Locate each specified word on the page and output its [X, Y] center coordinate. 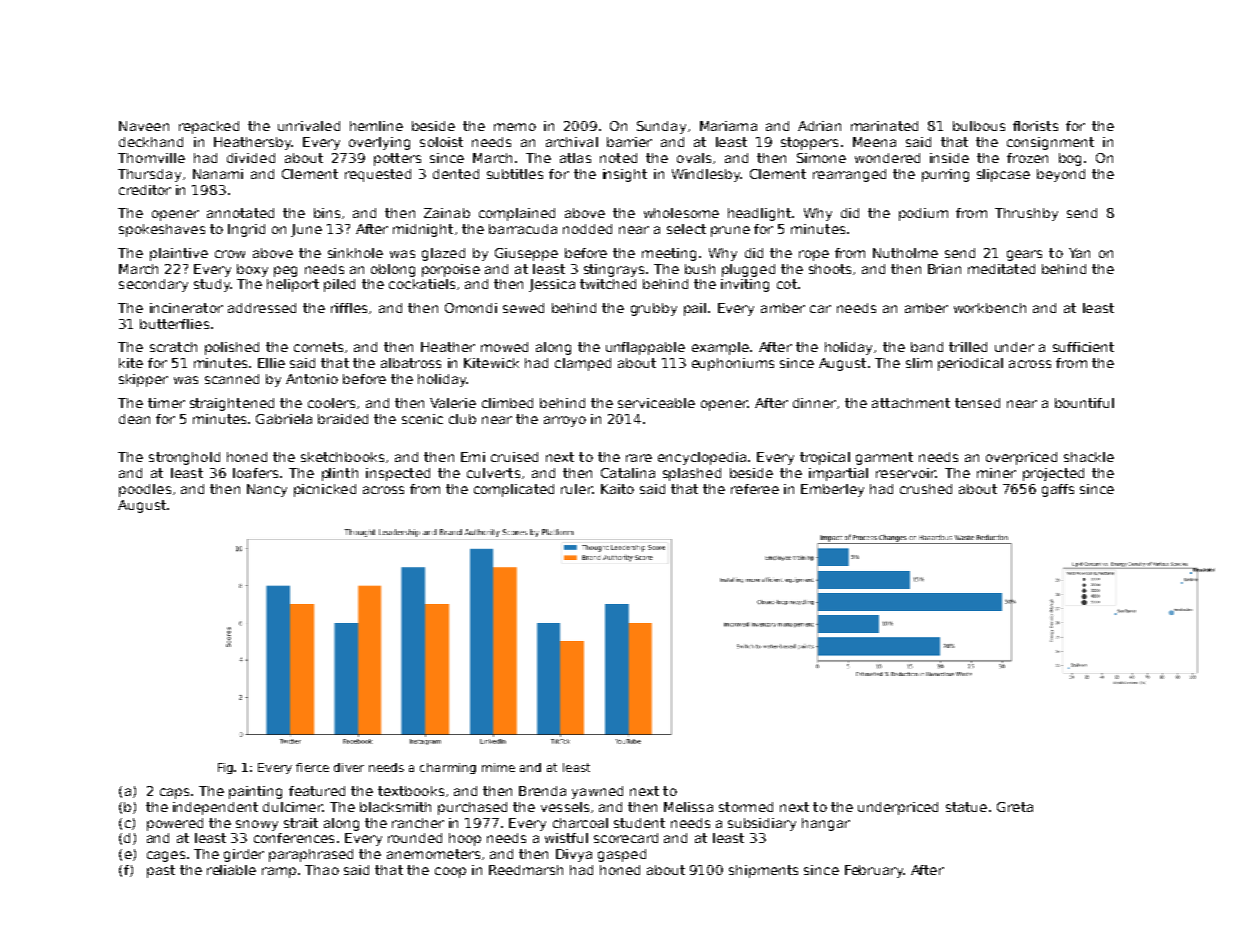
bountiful [1084, 403]
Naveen [144, 126]
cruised [514, 457]
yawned [597, 792]
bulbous [979, 126]
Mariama [728, 126]
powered [175, 824]
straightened [232, 404]
